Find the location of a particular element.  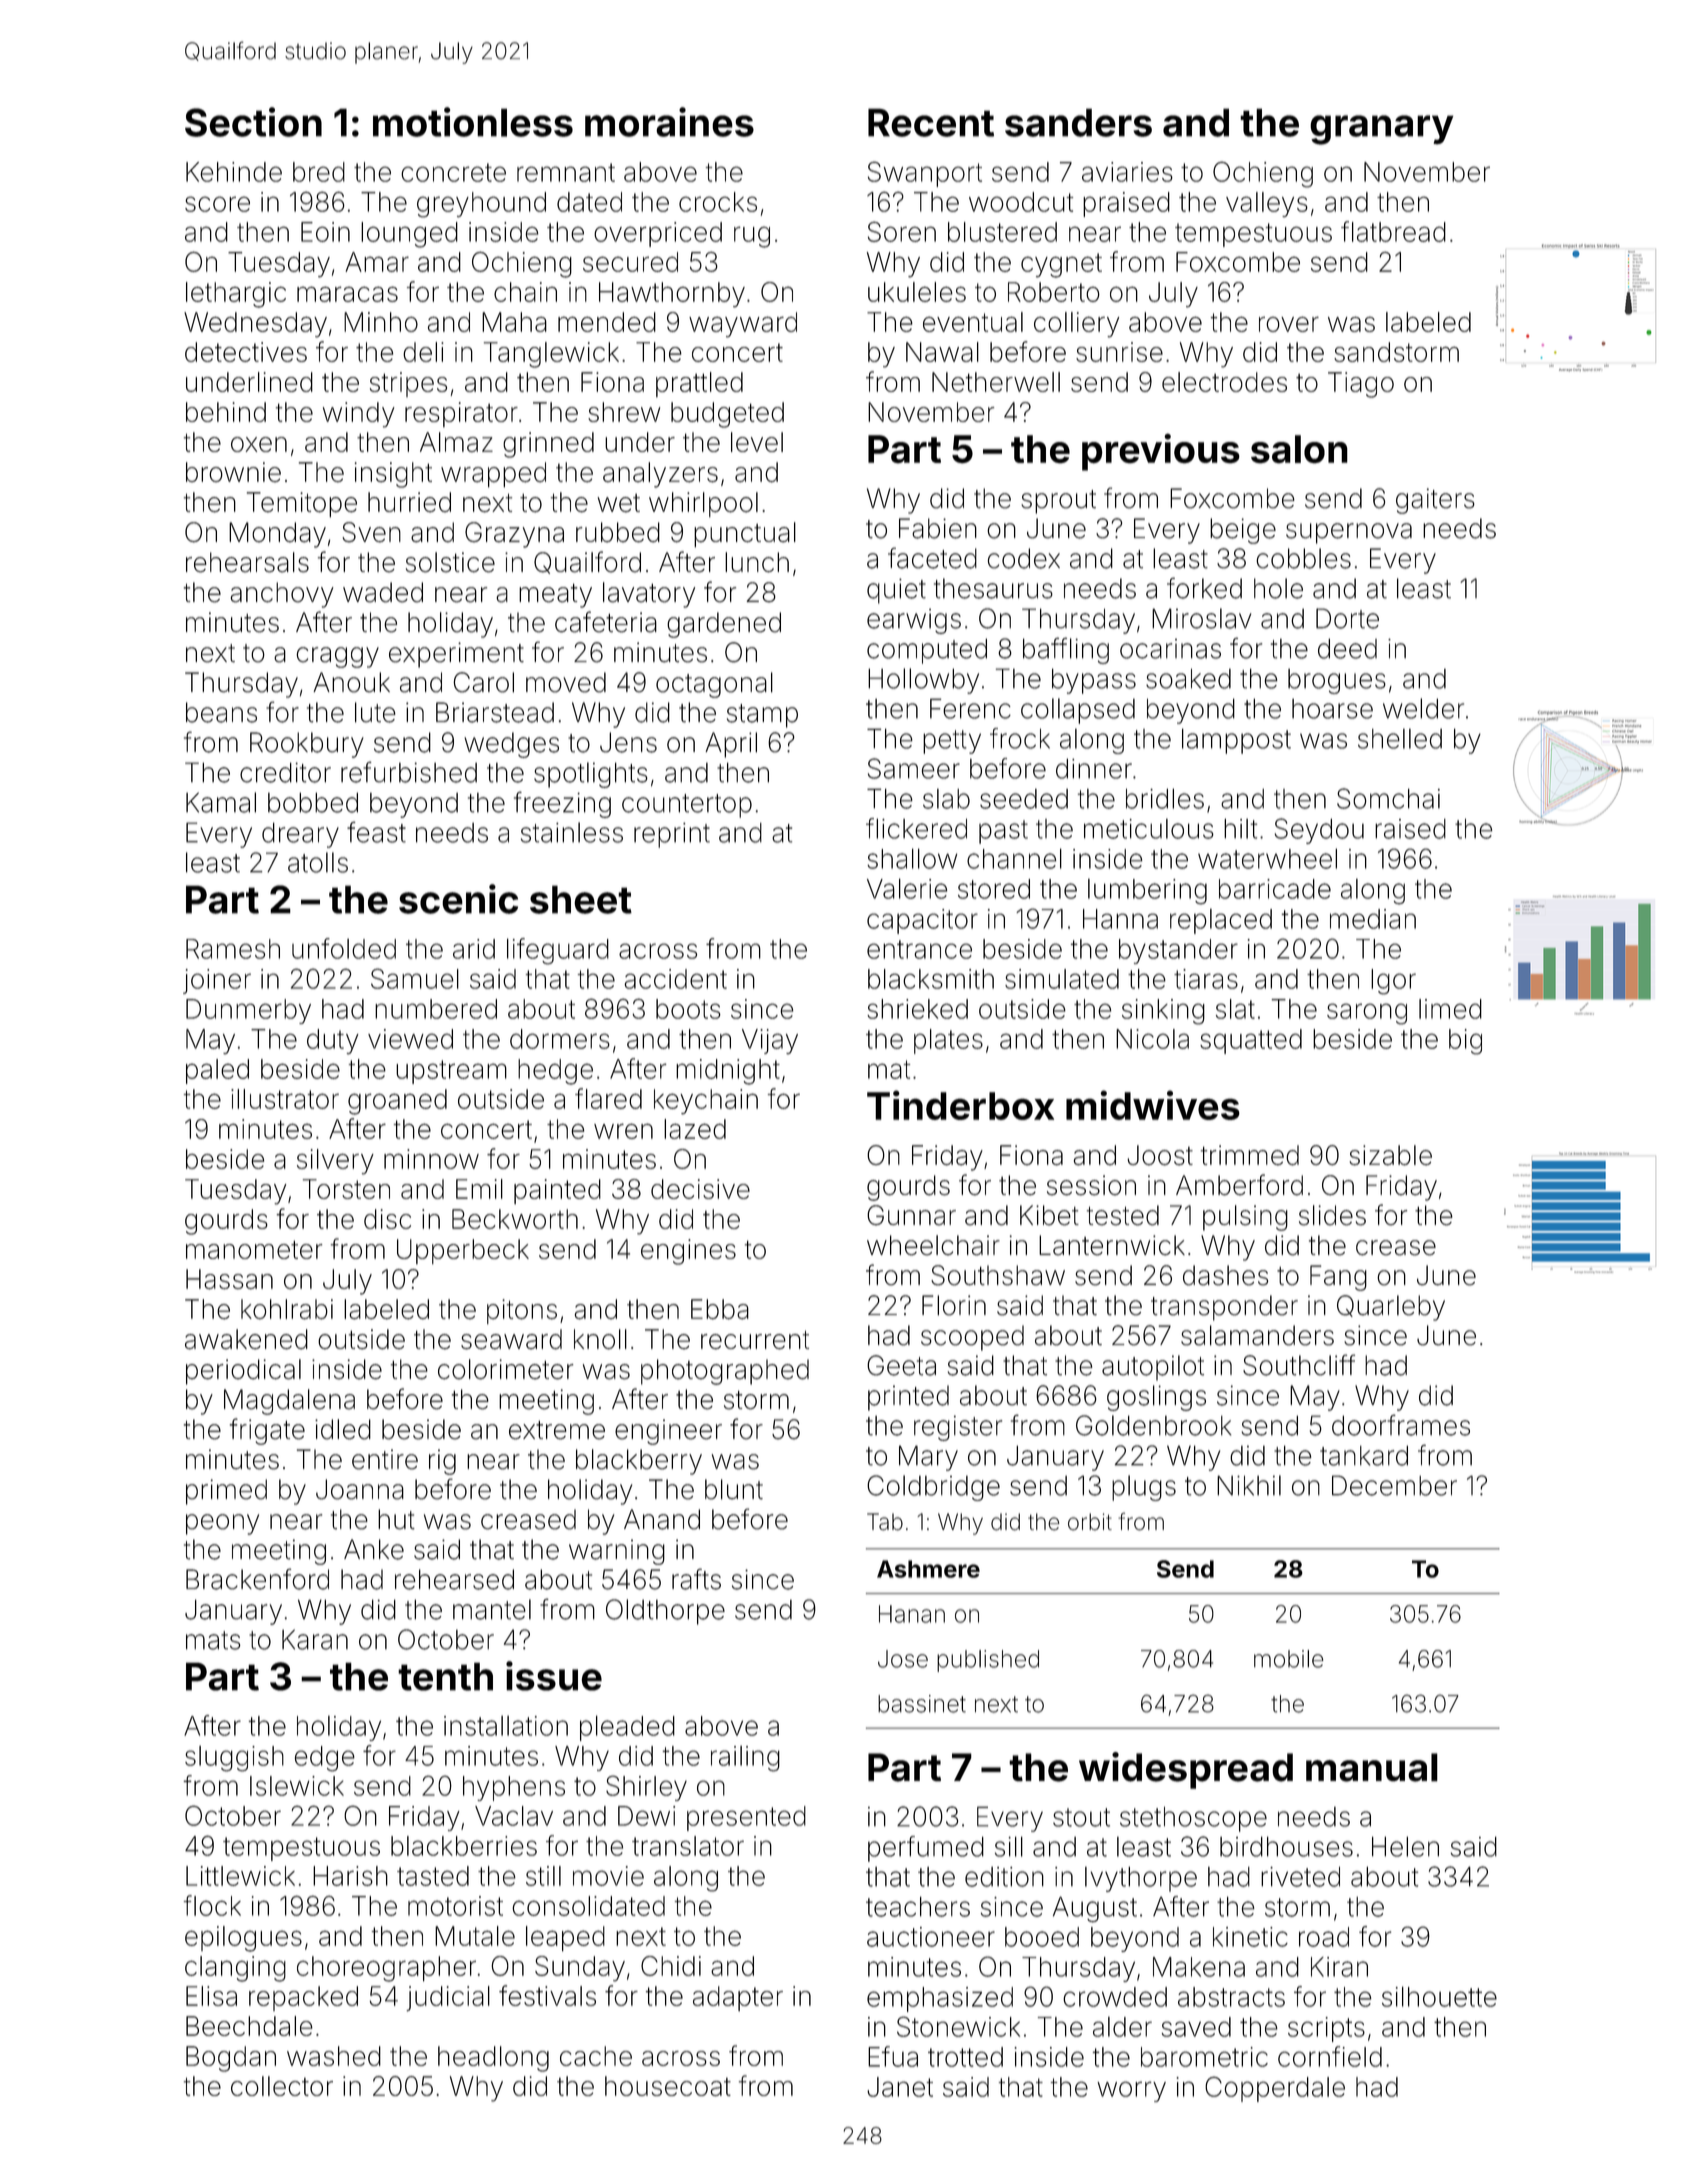

cache is located at coordinates (596, 2056).
